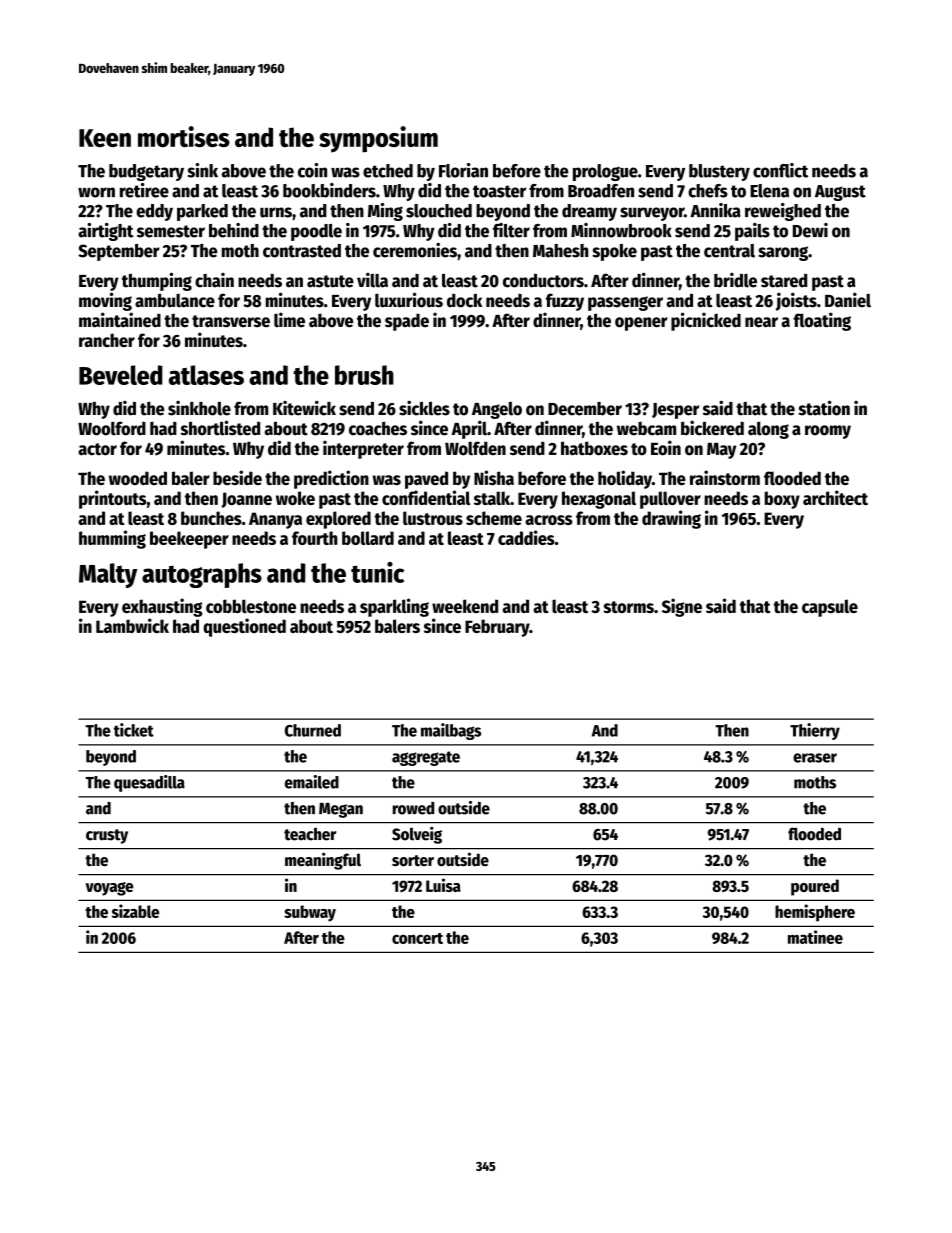 The height and width of the image is (1233, 952). What do you see at coordinates (407, 322) in the image?
I see `spade` at bounding box center [407, 322].
